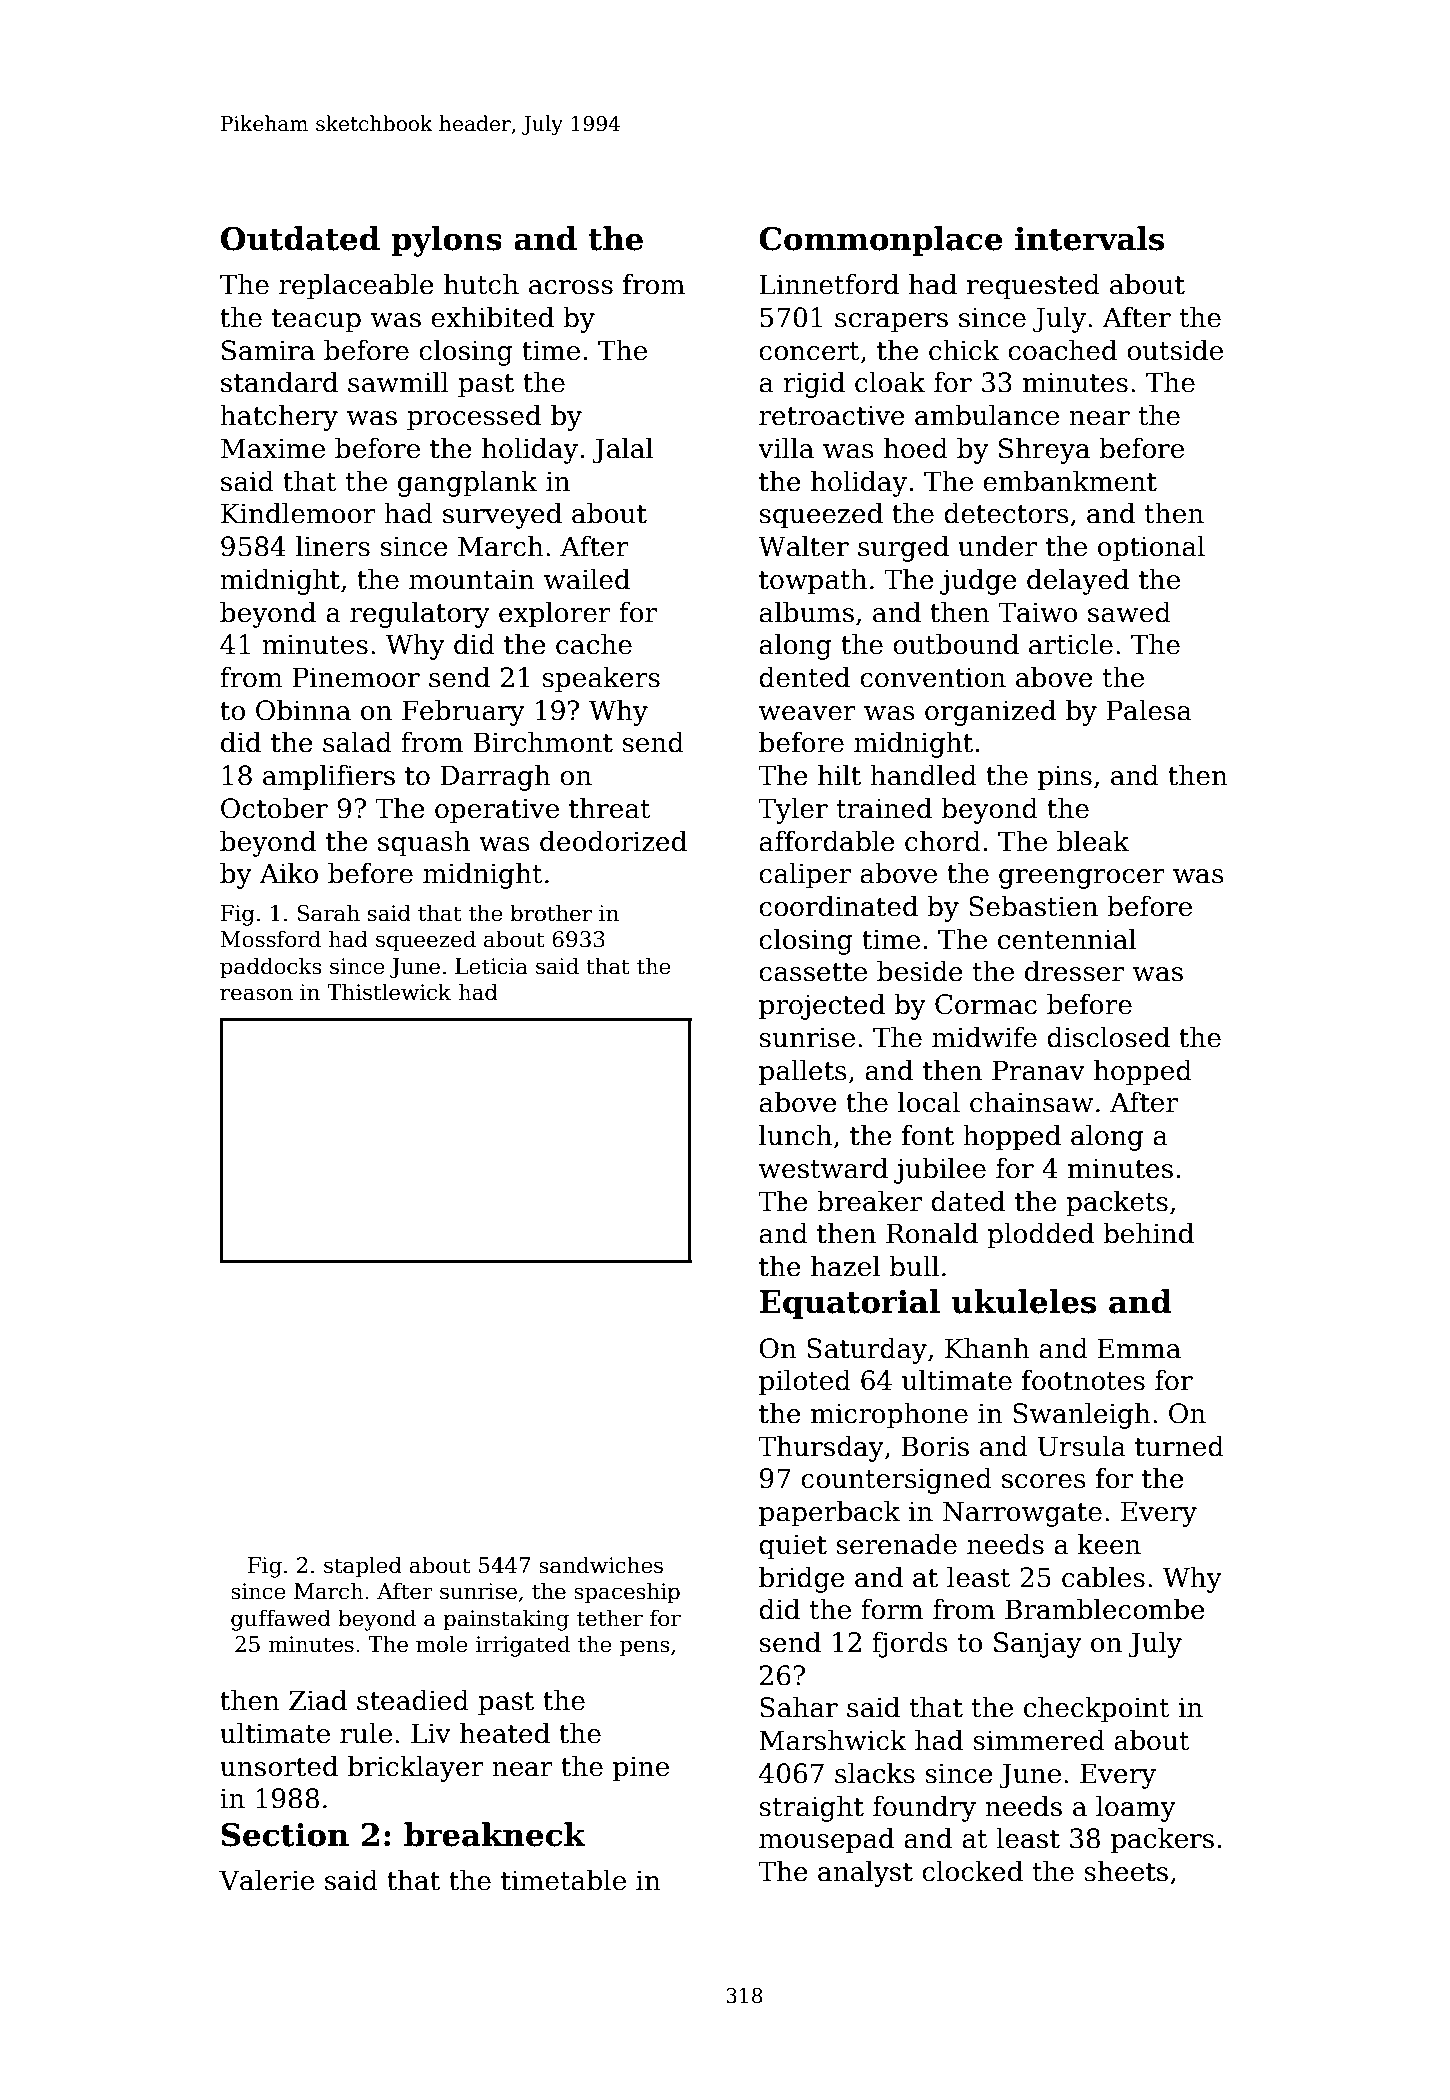 The height and width of the screenshot is (2100, 1450). What do you see at coordinates (622, 451) in the screenshot?
I see `Jalal` at bounding box center [622, 451].
